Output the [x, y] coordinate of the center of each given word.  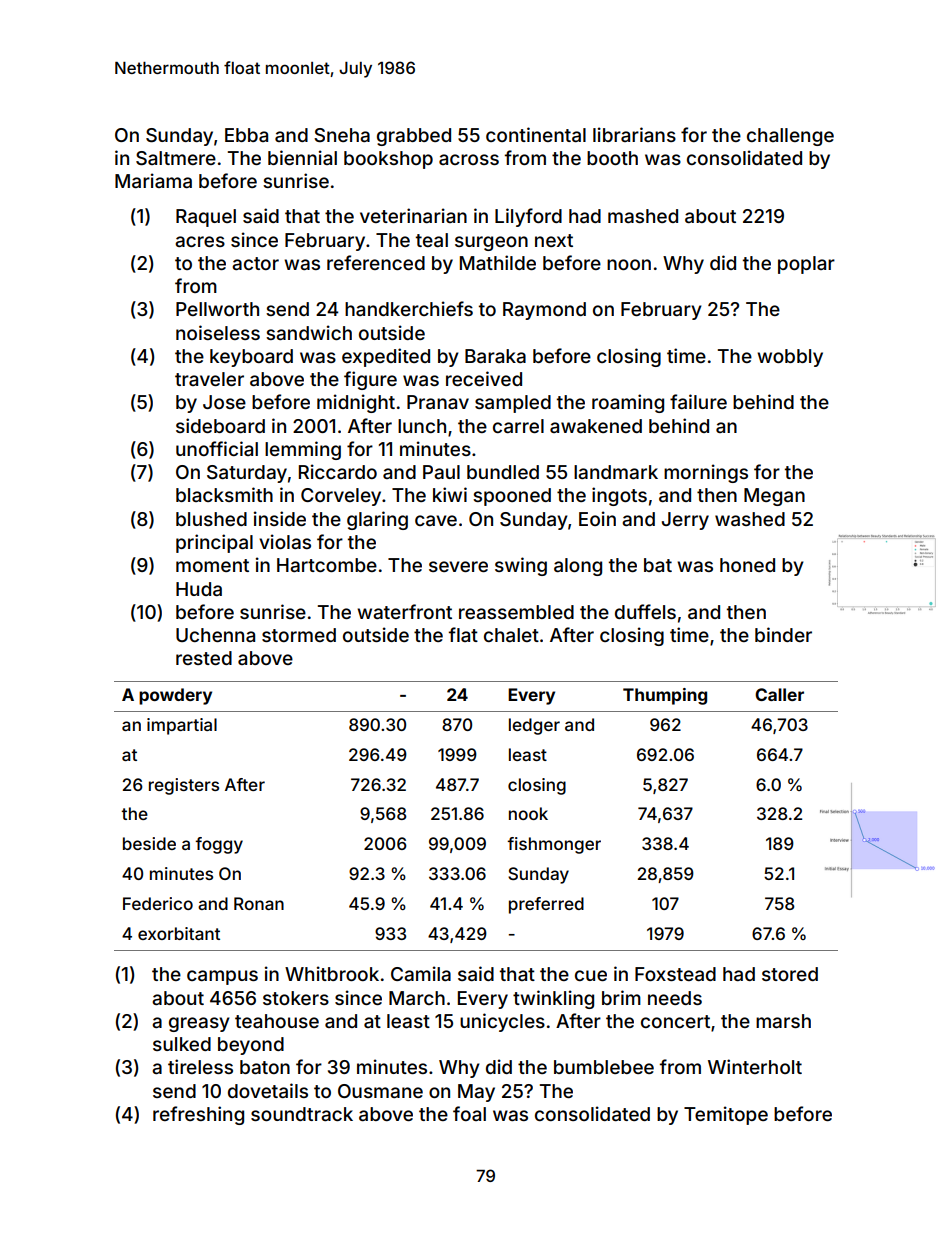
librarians [634, 134]
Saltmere [176, 158]
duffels [645, 611]
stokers [296, 998]
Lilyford [528, 217]
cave [436, 520]
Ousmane [380, 1091]
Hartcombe [327, 565]
